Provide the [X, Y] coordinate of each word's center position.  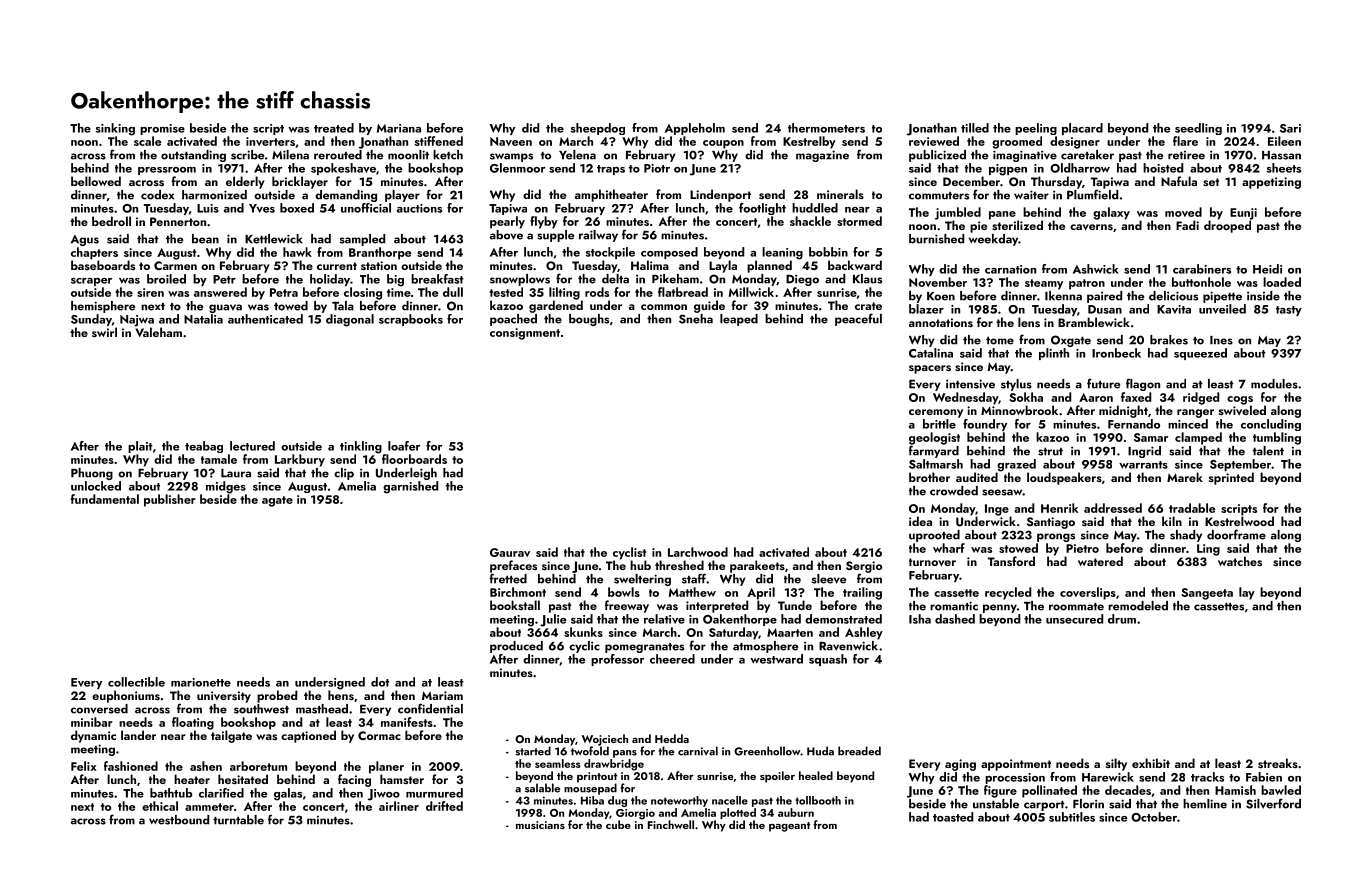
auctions [419, 208]
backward [855, 265]
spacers [930, 369]
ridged [1201, 398]
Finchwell [671, 824]
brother [929, 477]
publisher [170, 500]
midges [226, 487]
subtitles [1072, 817]
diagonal [350, 320]
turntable [238, 820]
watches [1240, 561]
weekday [993, 240]
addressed [1113, 508]
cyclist [629, 553]
